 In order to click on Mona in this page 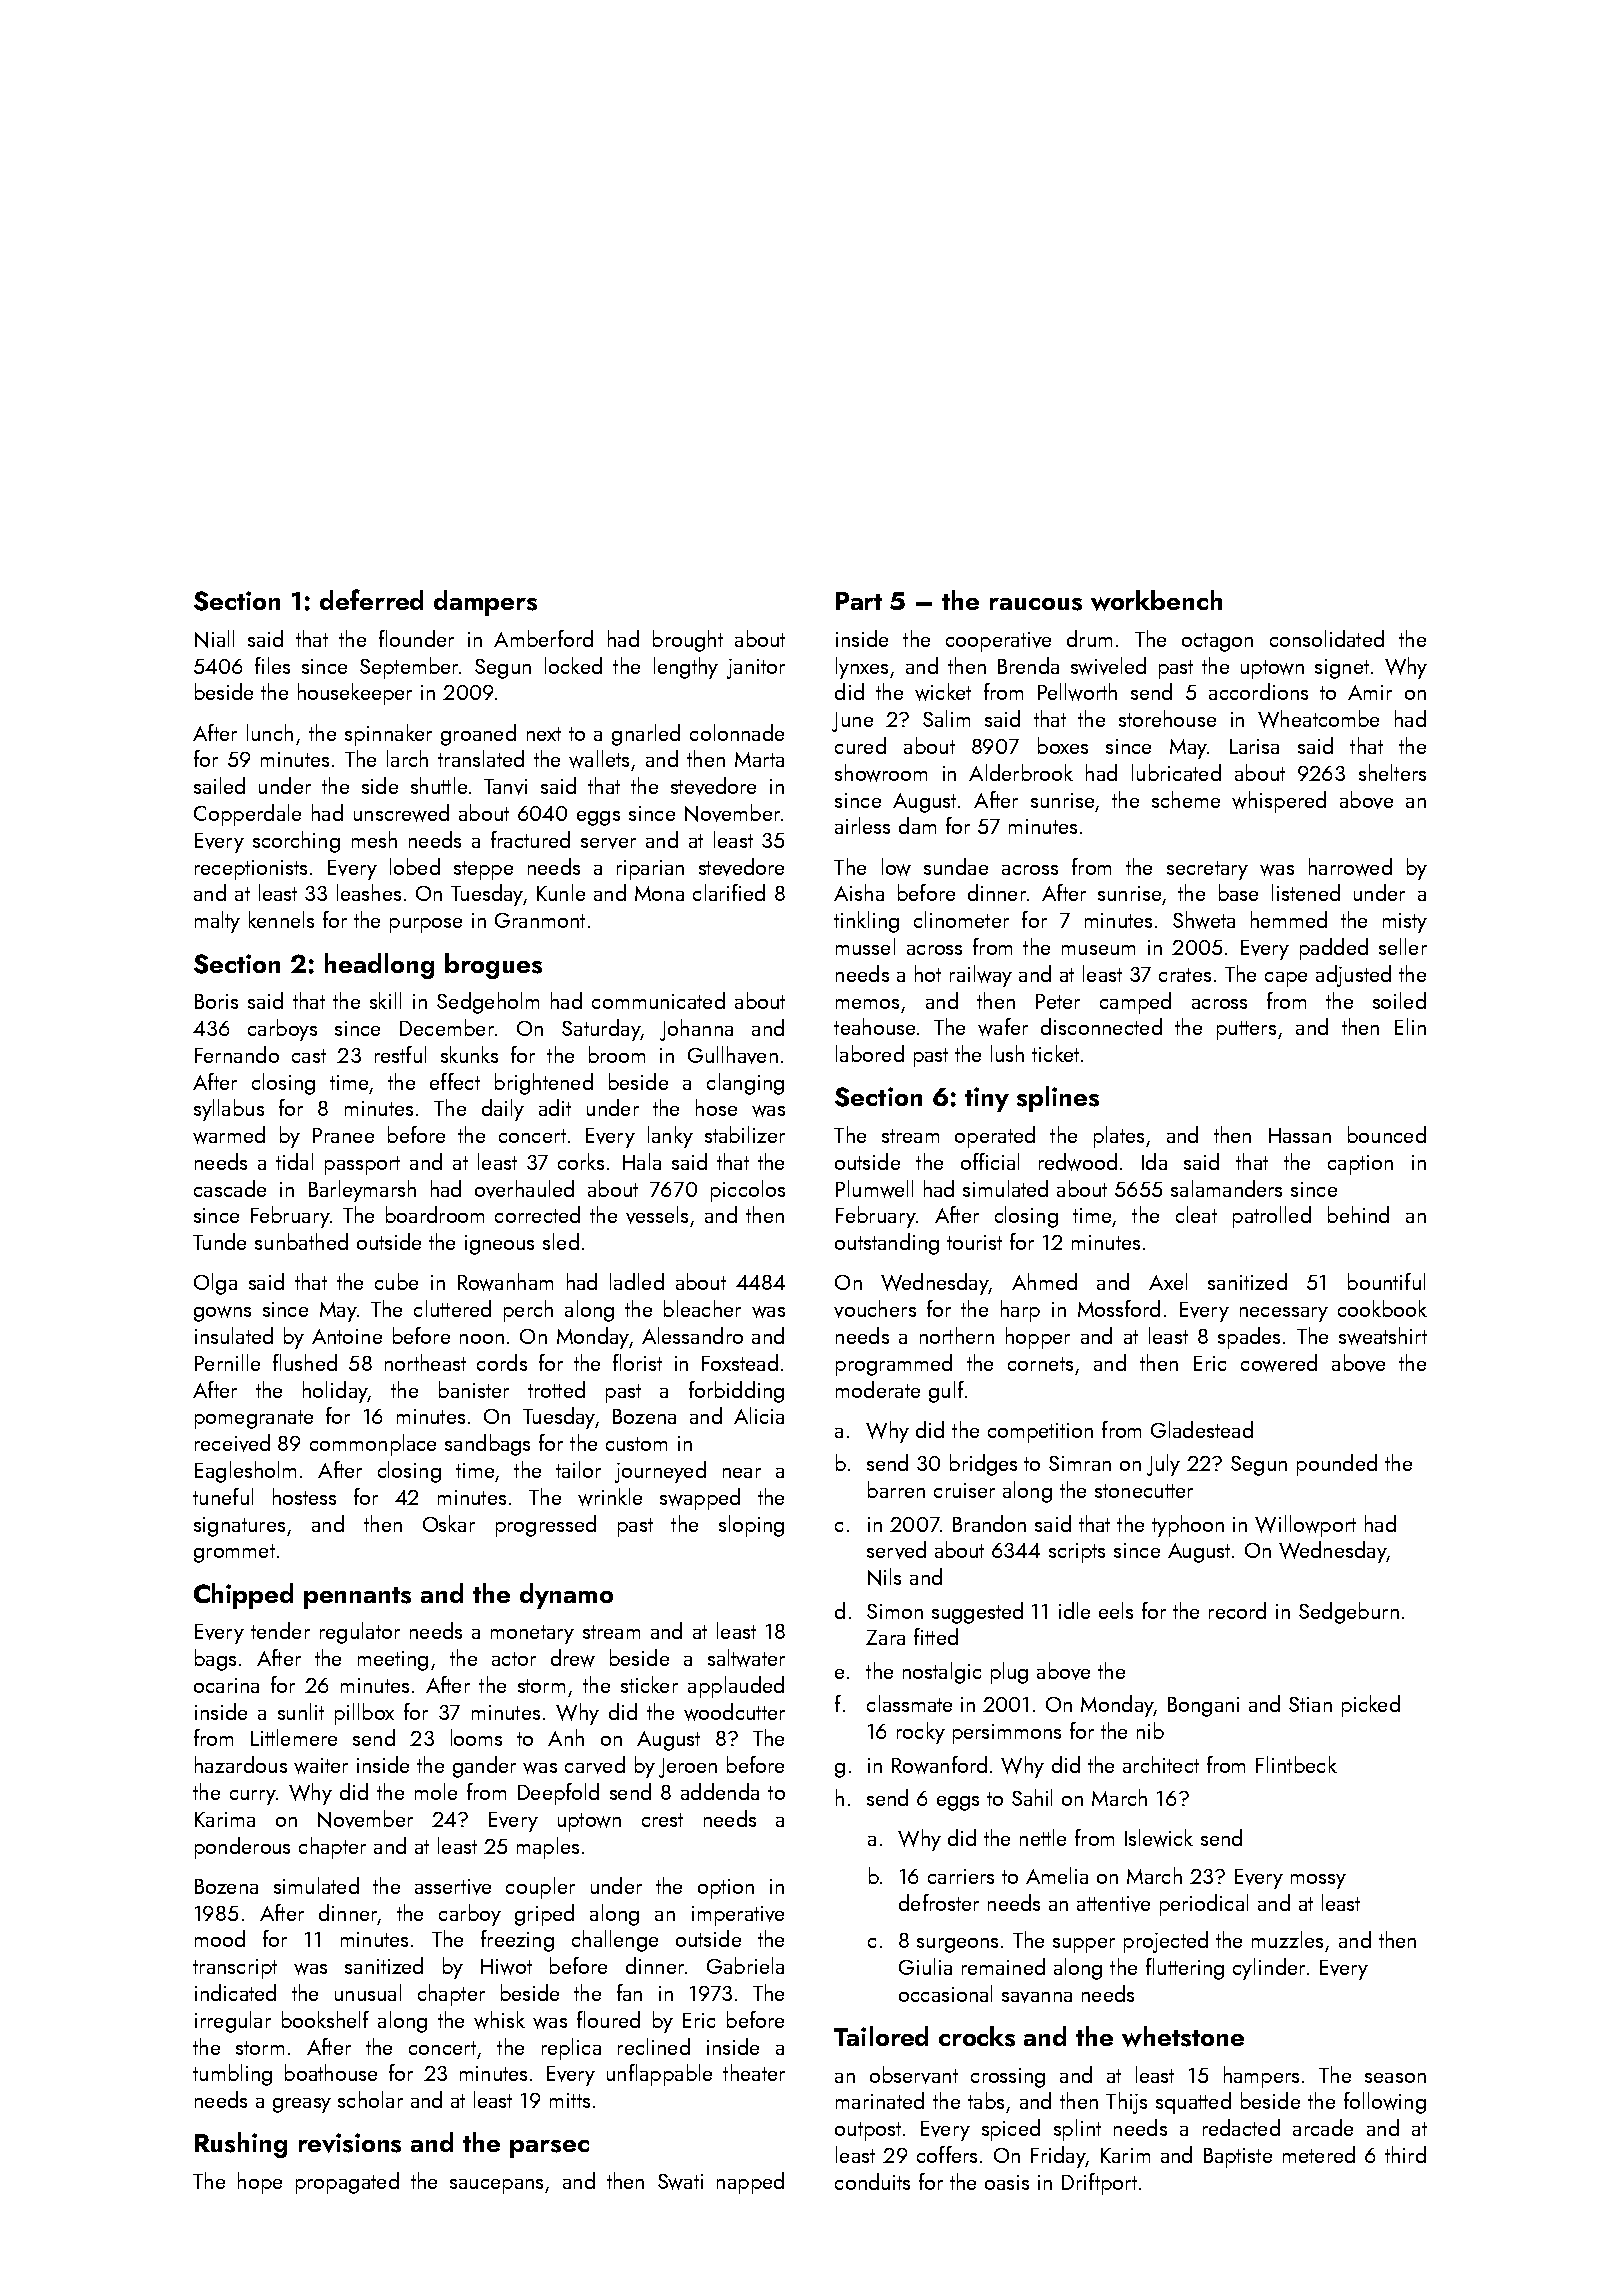, I will do `click(659, 893)`.
